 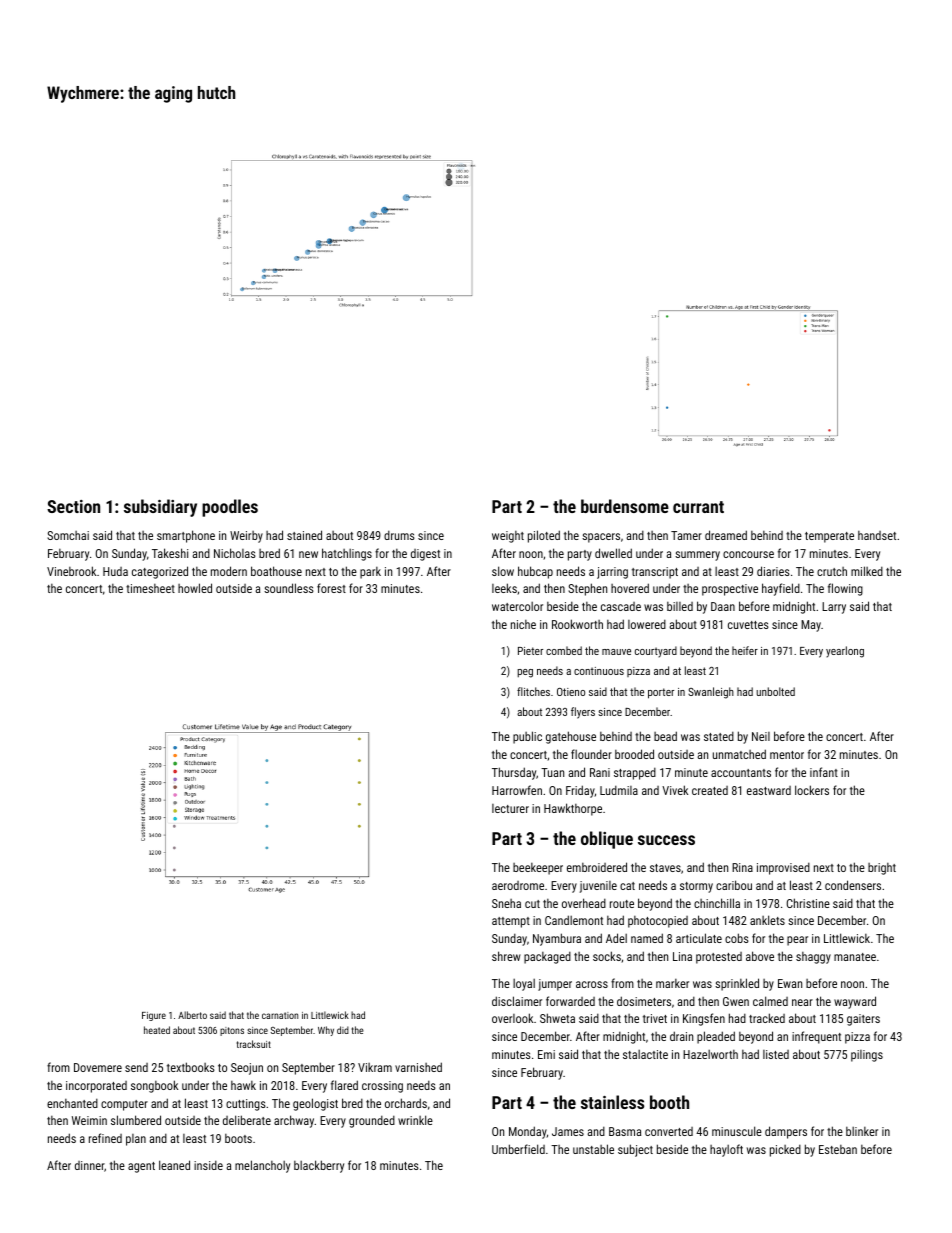 I want to click on timesheet, so click(x=150, y=588).
